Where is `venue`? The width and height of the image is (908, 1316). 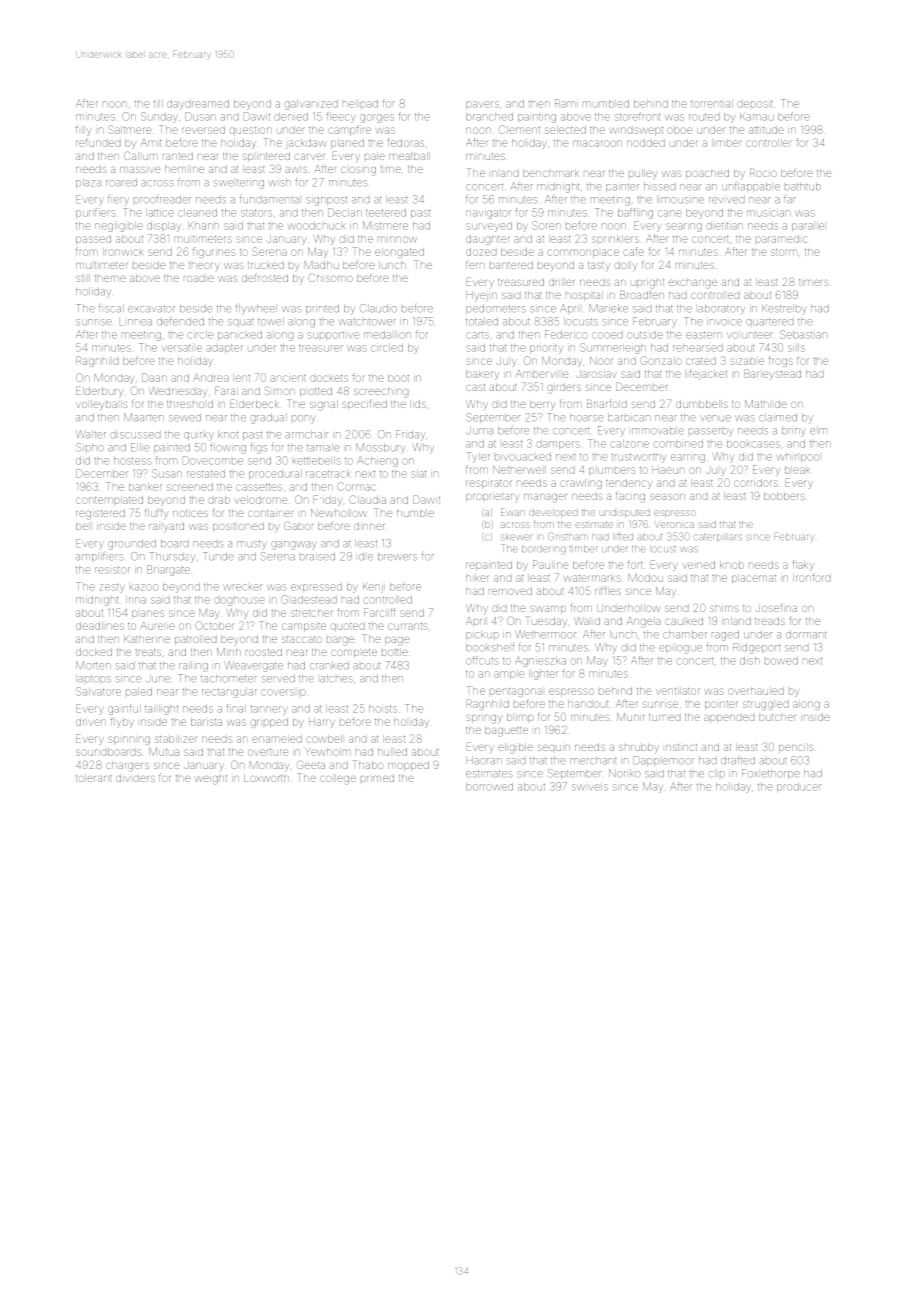 venue is located at coordinates (715, 418).
